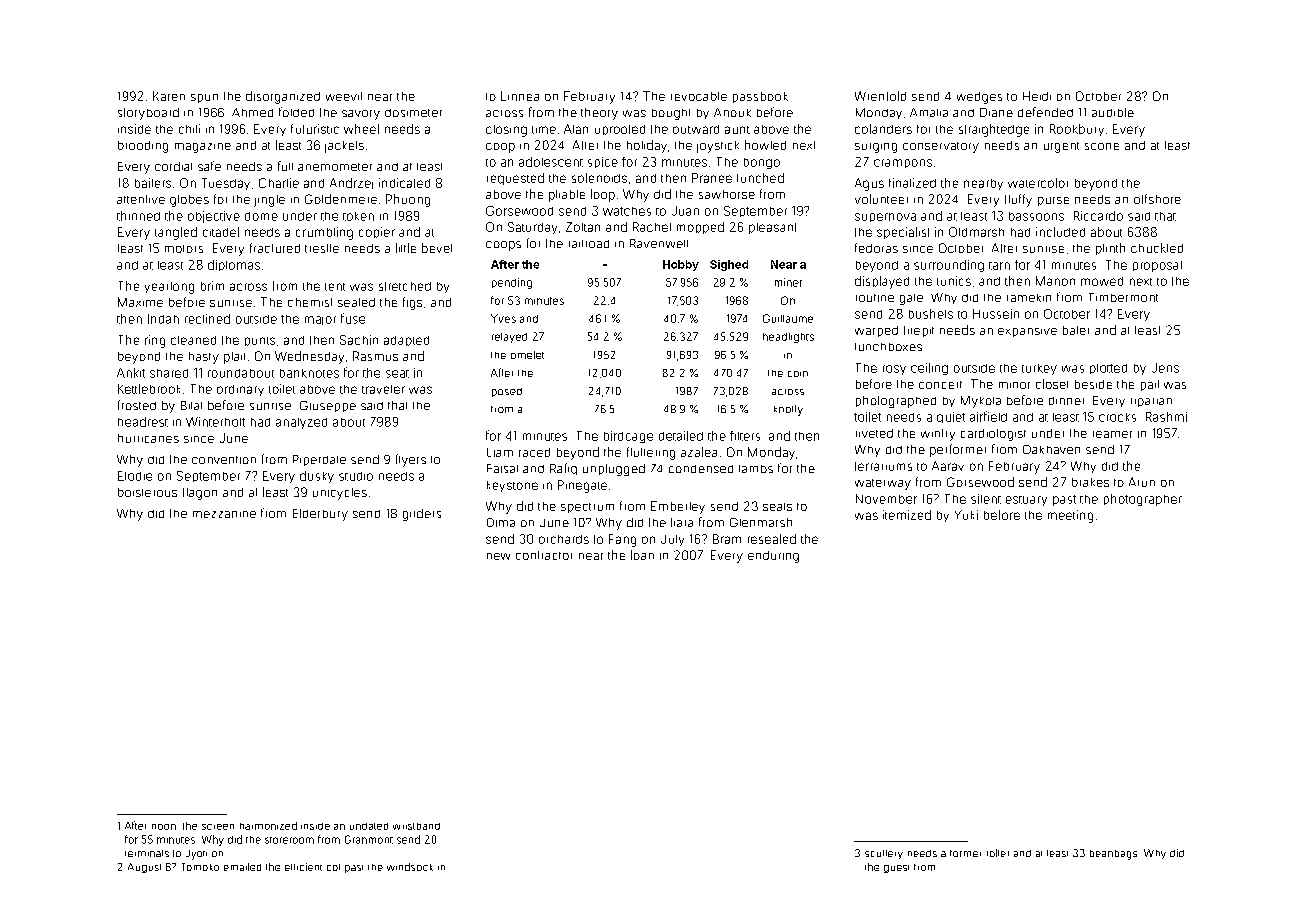  I want to click on storeroom, so click(289, 840).
